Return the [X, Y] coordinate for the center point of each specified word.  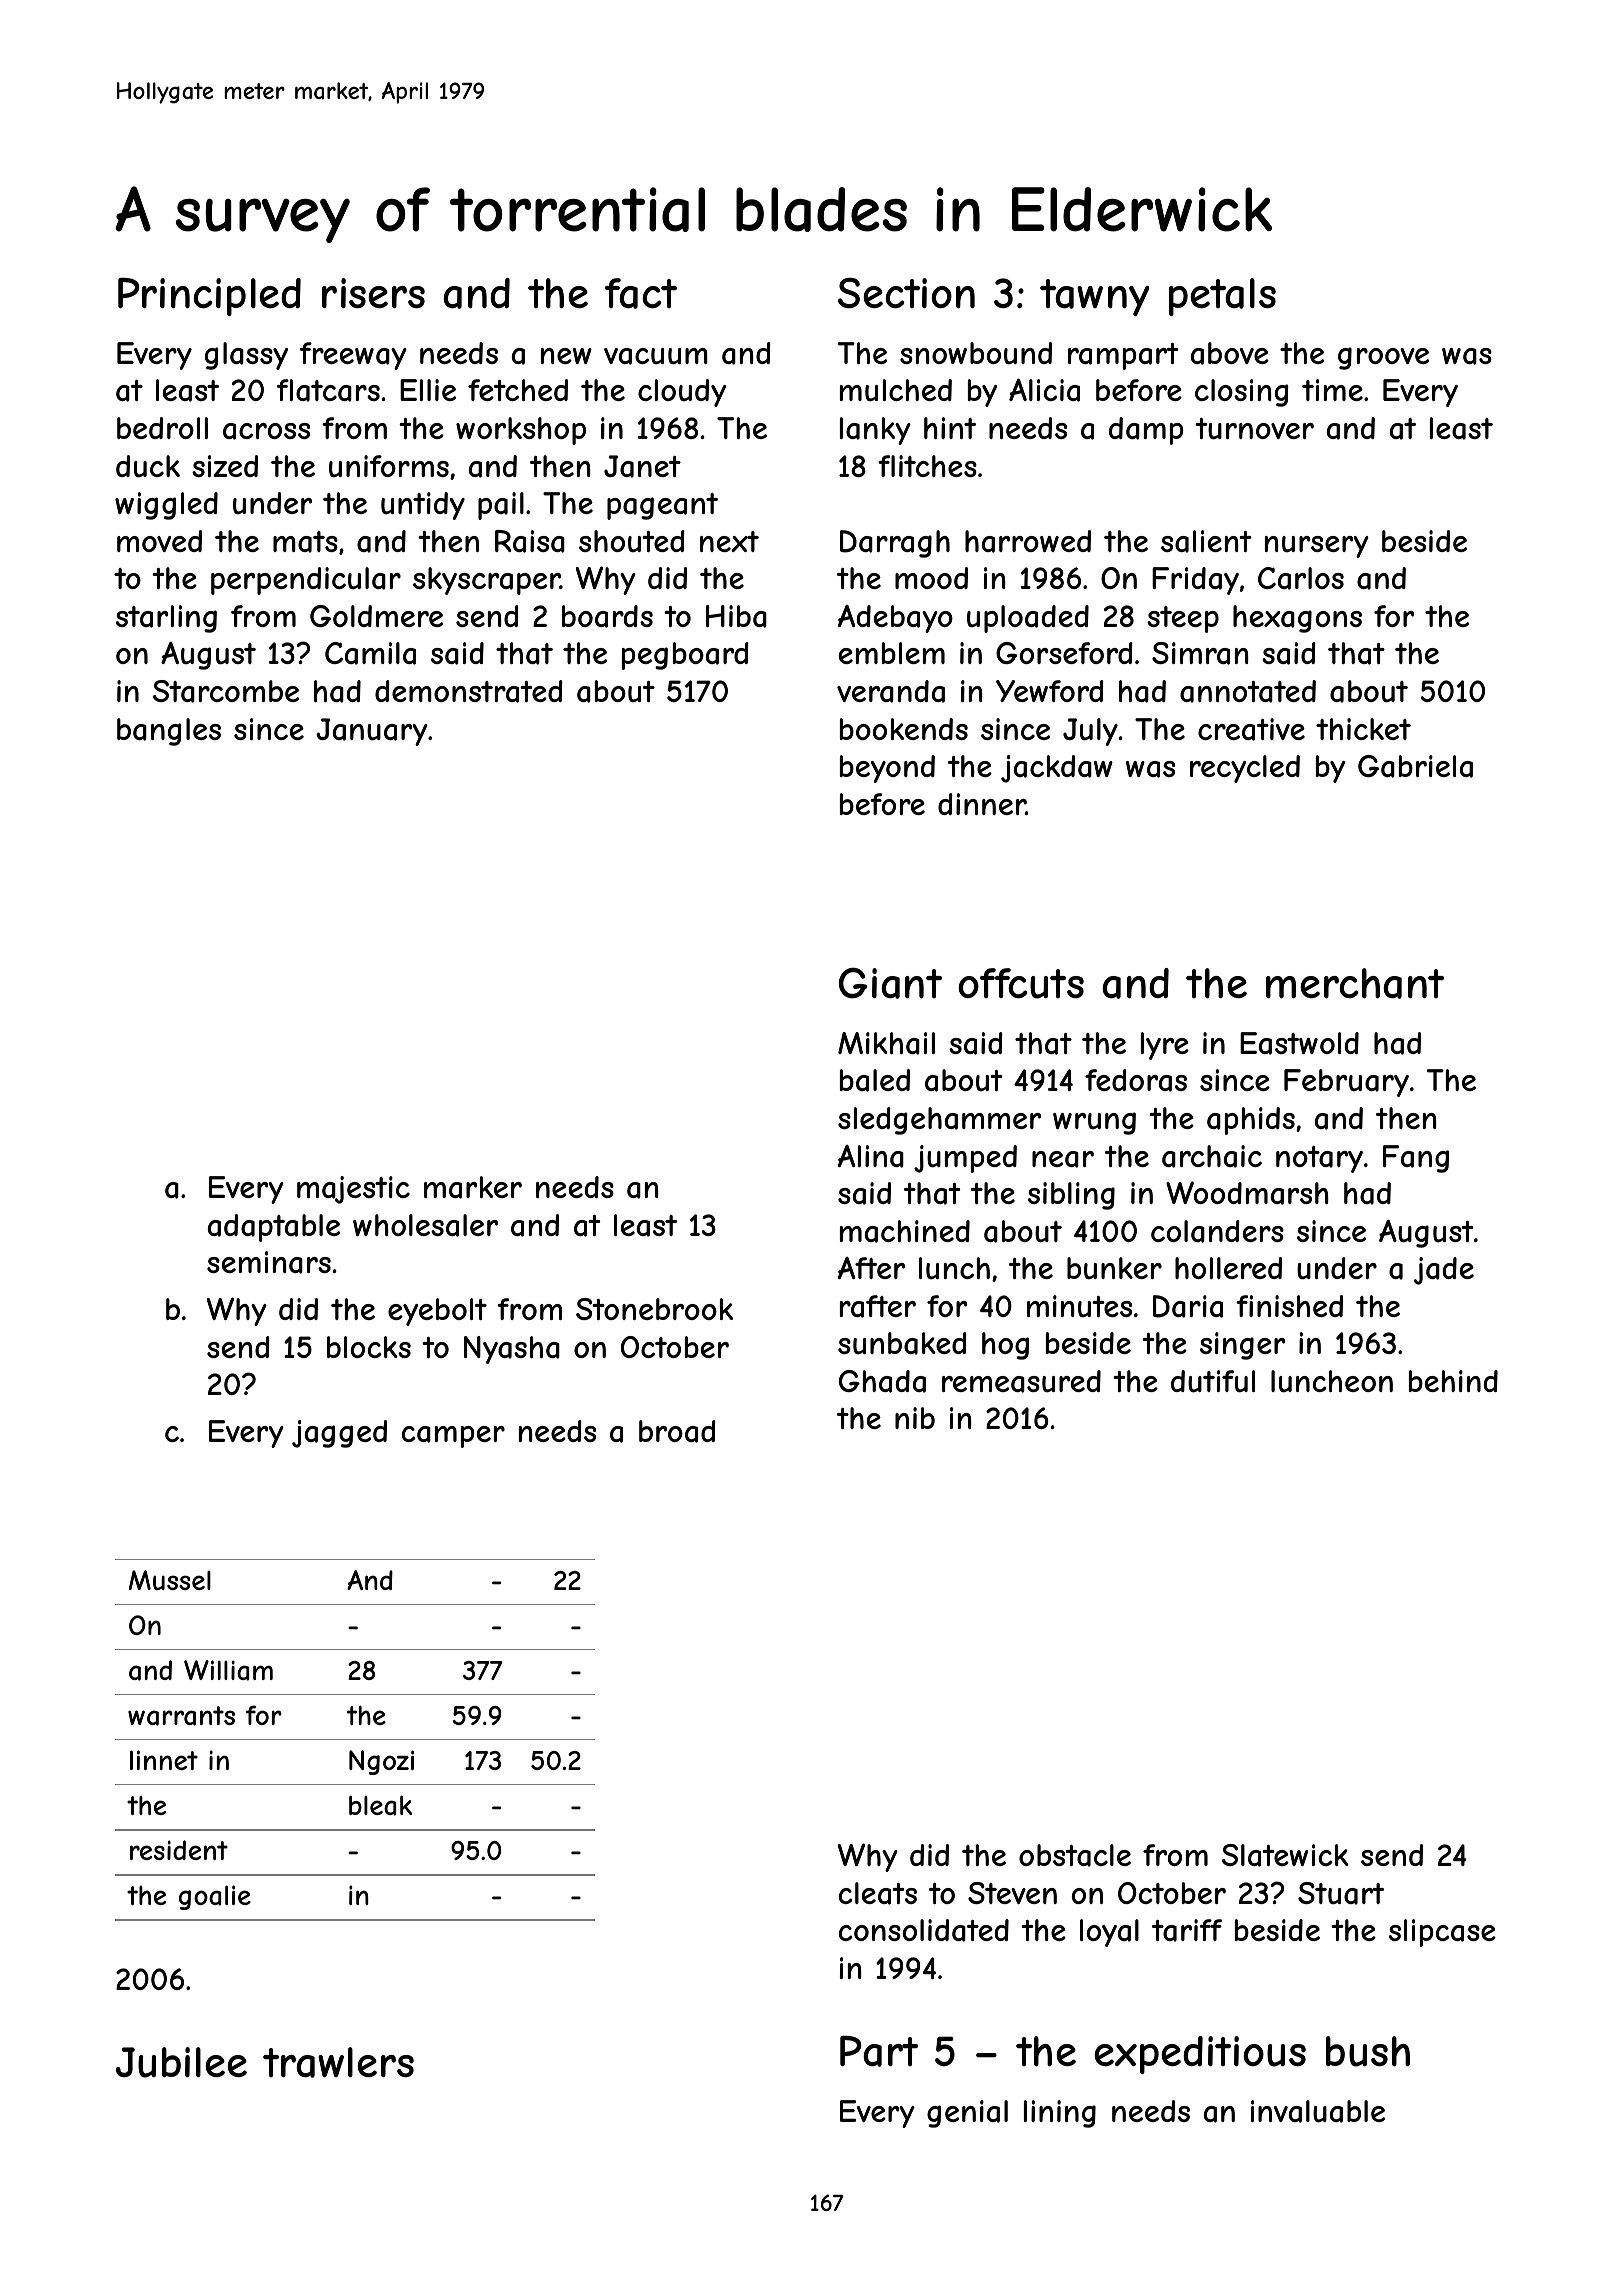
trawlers [338, 2062]
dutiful [1213, 1381]
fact [641, 293]
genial [967, 2114]
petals [1222, 297]
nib [915, 1418]
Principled [209, 297]
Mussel [170, 1580]
